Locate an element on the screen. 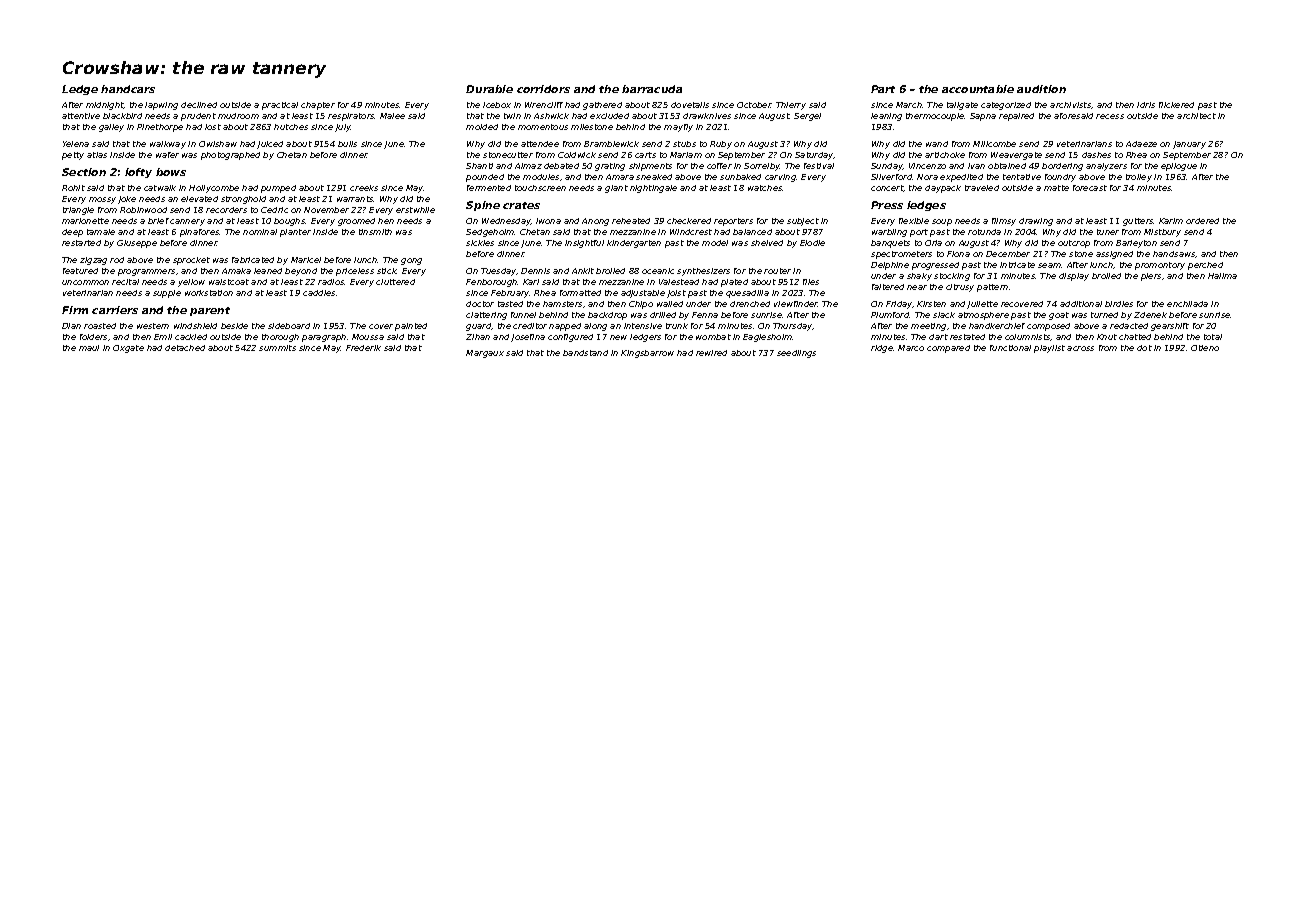  Weavergate is located at coordinates (1016, 156).
